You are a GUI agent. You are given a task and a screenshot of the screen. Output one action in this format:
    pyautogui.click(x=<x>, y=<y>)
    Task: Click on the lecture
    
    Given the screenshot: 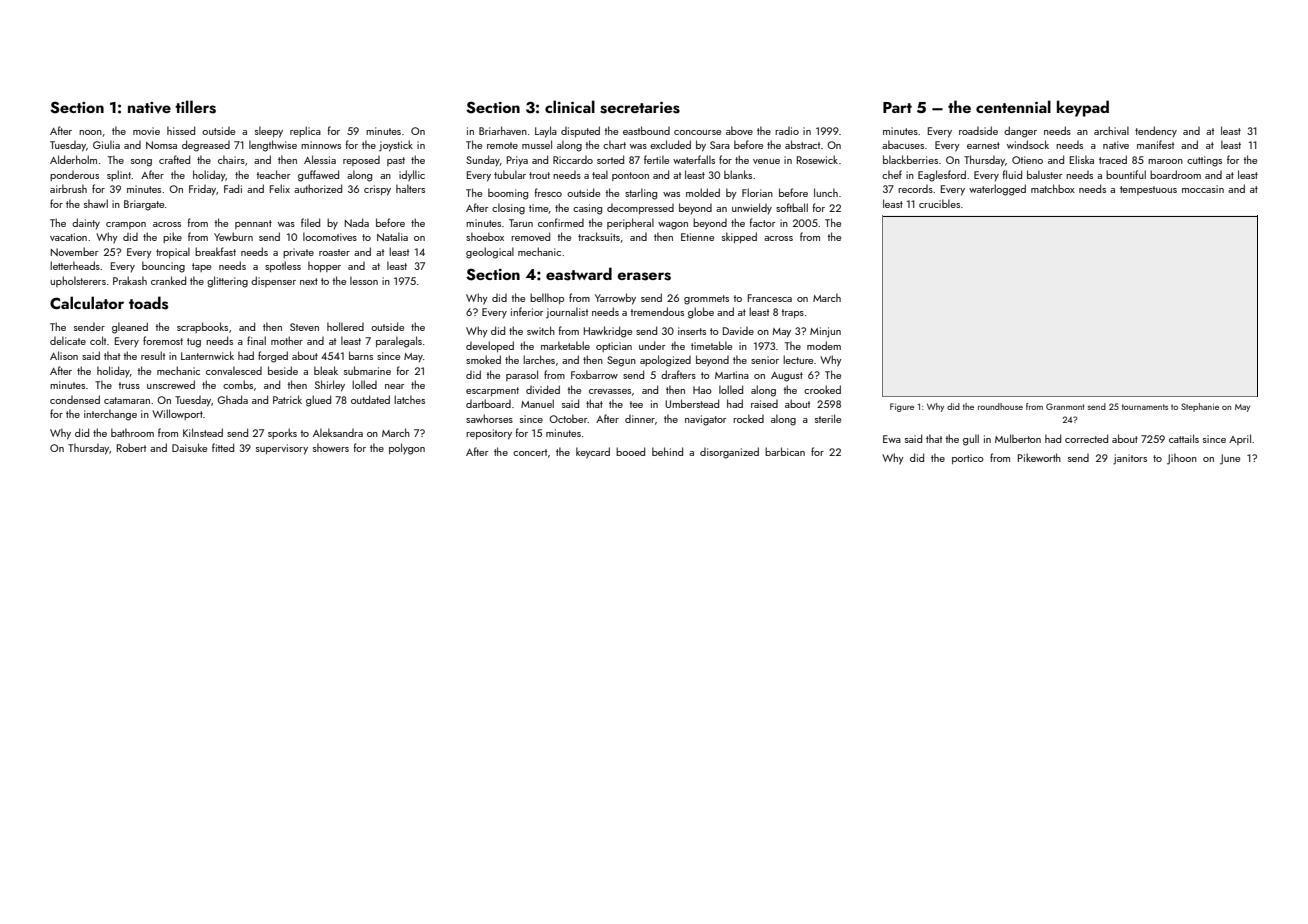 What is the action you would take?
    pyautogui.click(x=798, y=359)
